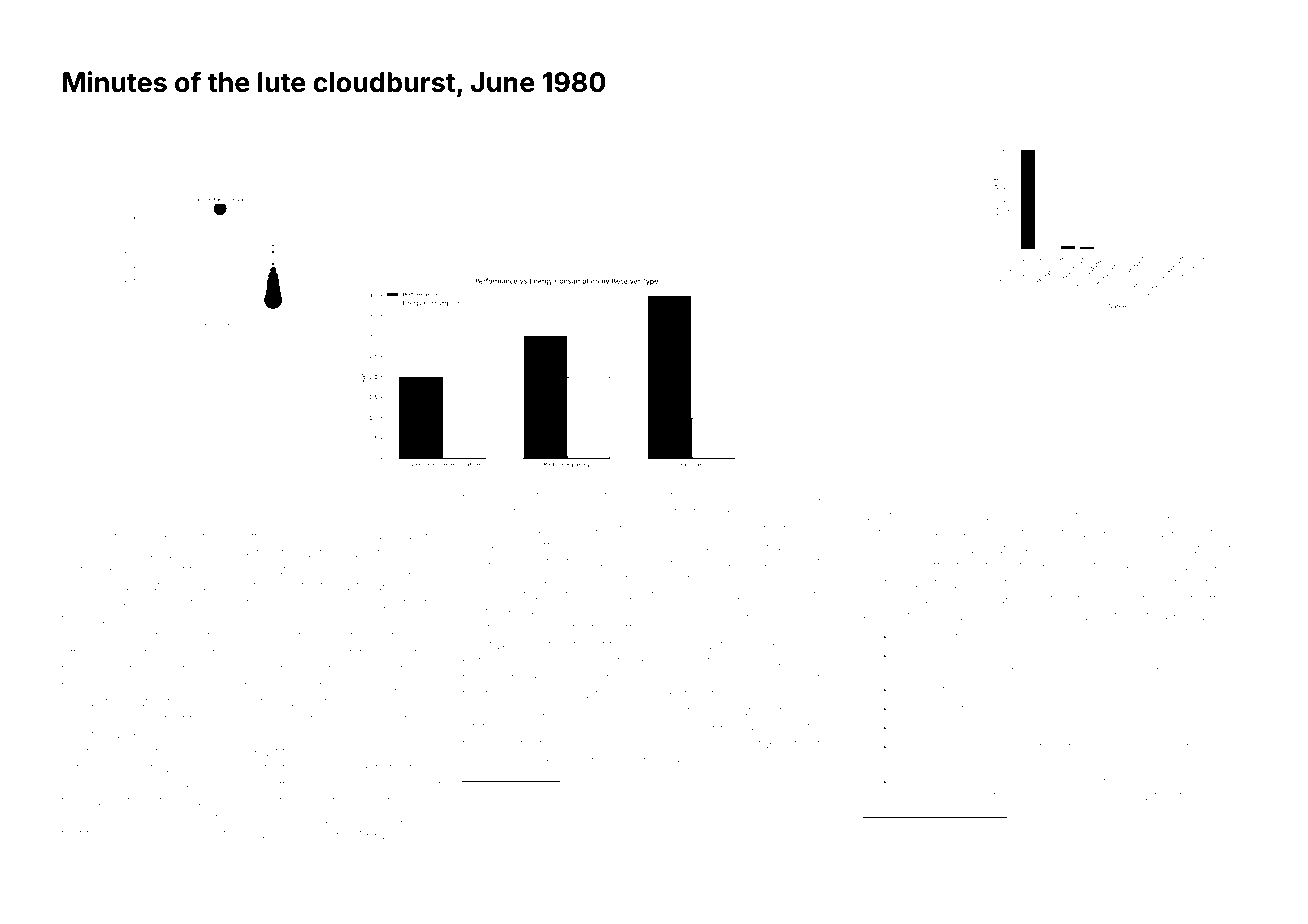 Image resolution: width=1308 pixels, height=924 pixels. I want to click on thrifty, so click(1207, 600).
